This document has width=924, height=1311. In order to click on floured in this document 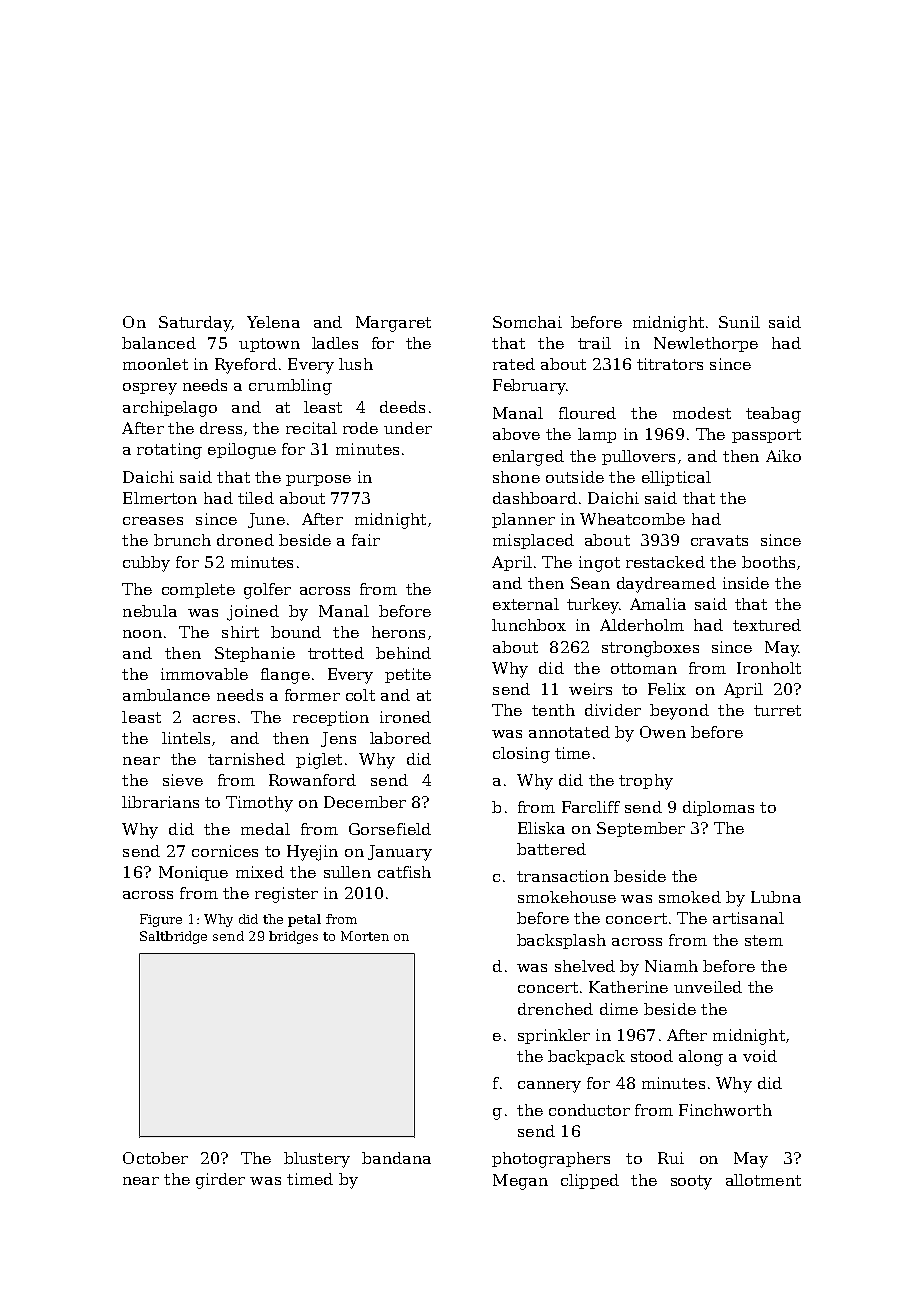, I will do `click(587, 413)`.
